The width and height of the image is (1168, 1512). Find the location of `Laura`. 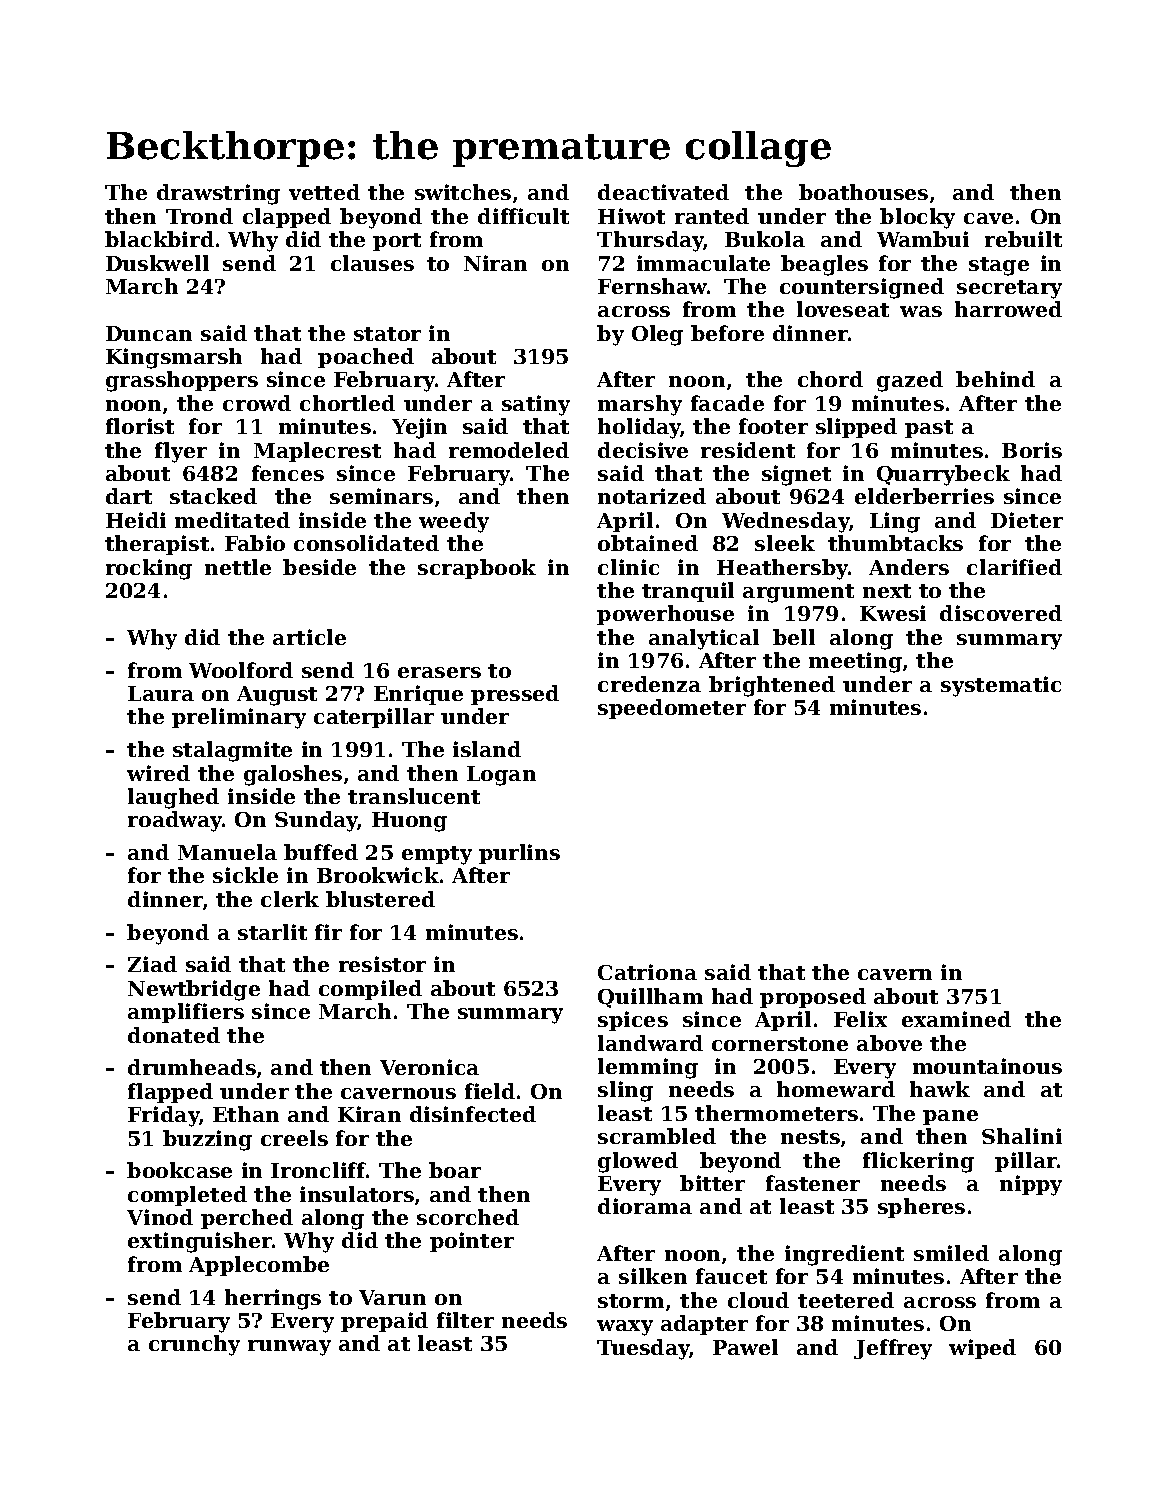

Laura is located at coordinates (161, 693).
